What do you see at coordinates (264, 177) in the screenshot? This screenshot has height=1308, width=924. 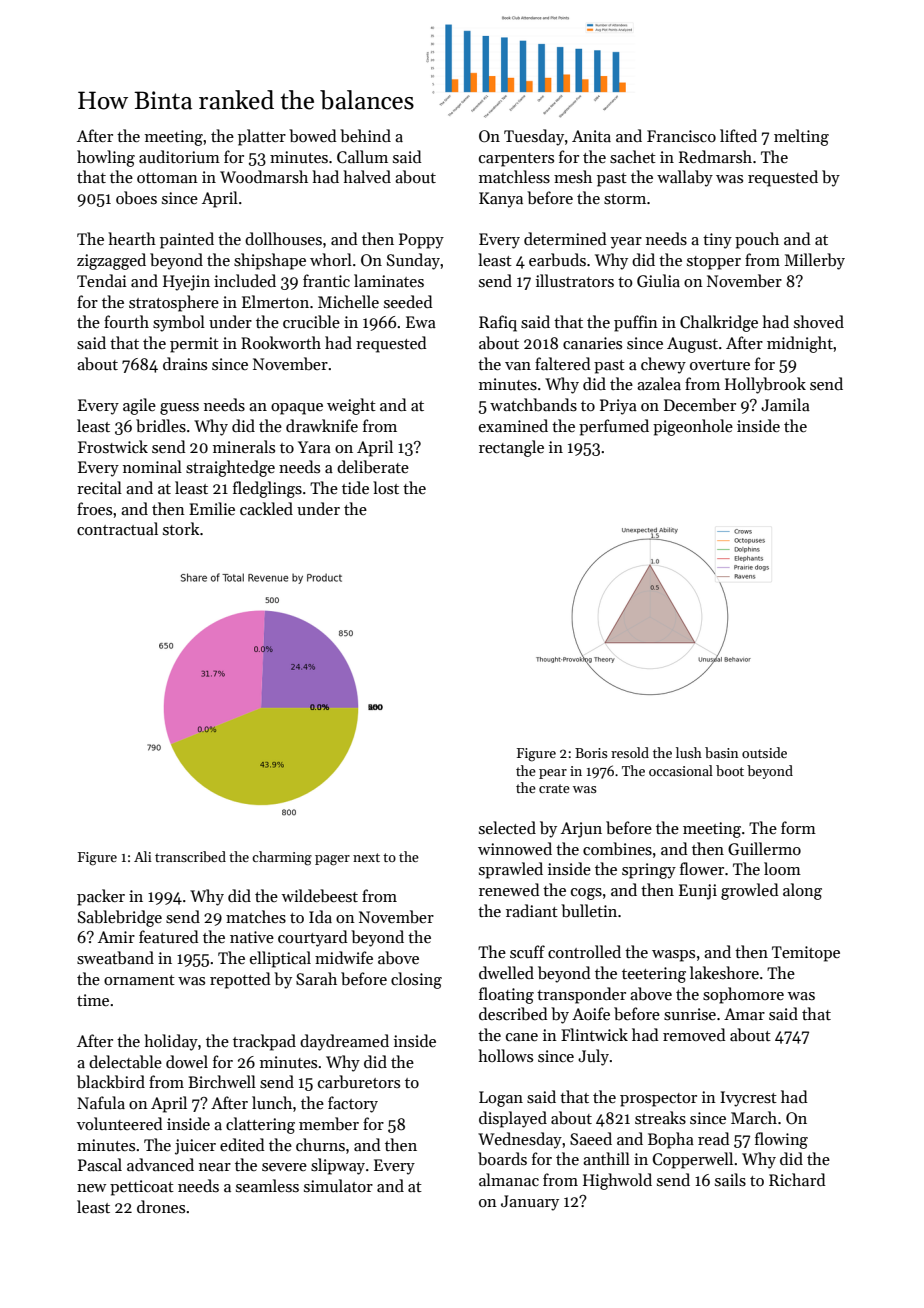 I see `Woodmarsh` at bounding box center [264, 177].
